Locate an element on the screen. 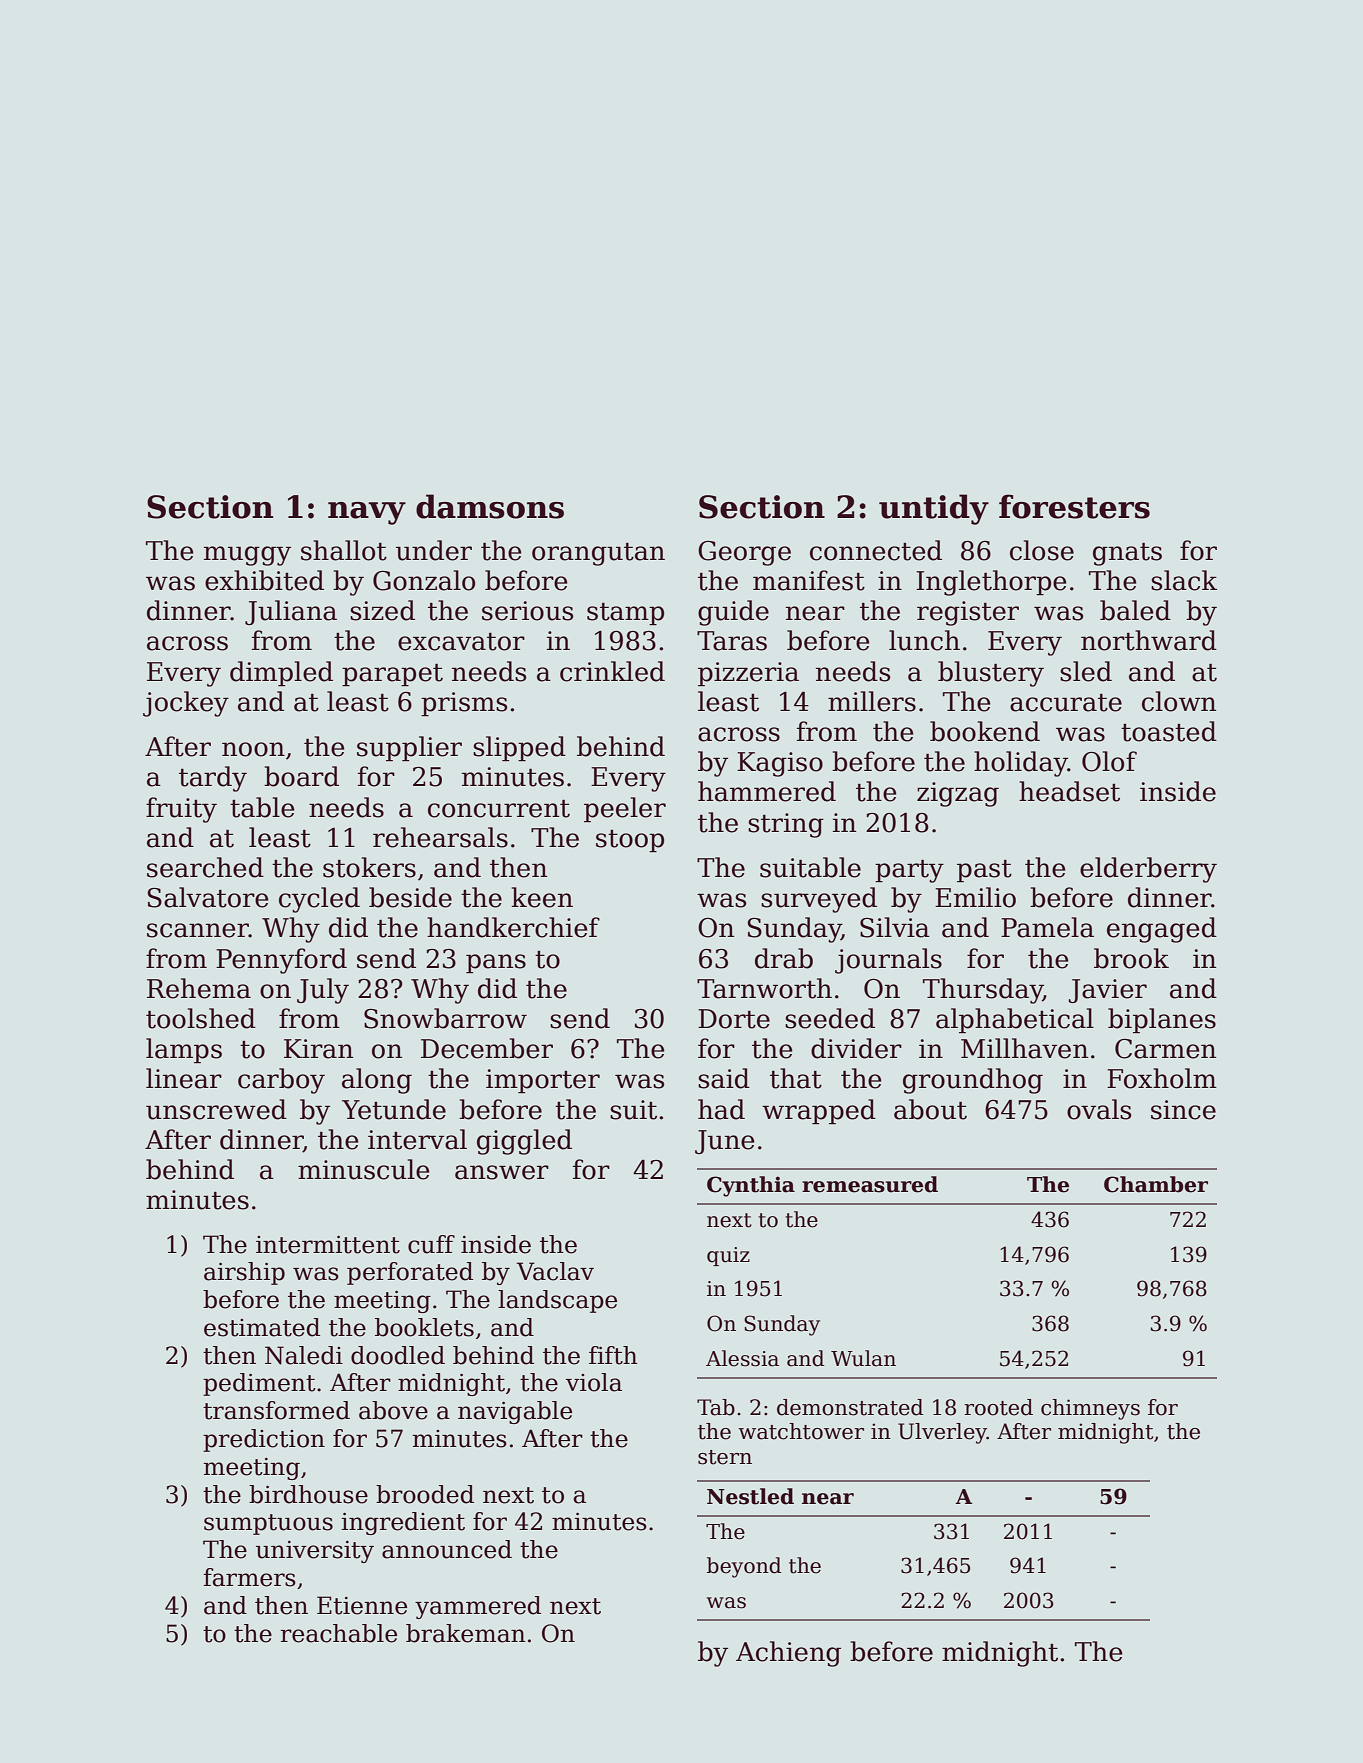  string is located at coordinates (786, 825).
